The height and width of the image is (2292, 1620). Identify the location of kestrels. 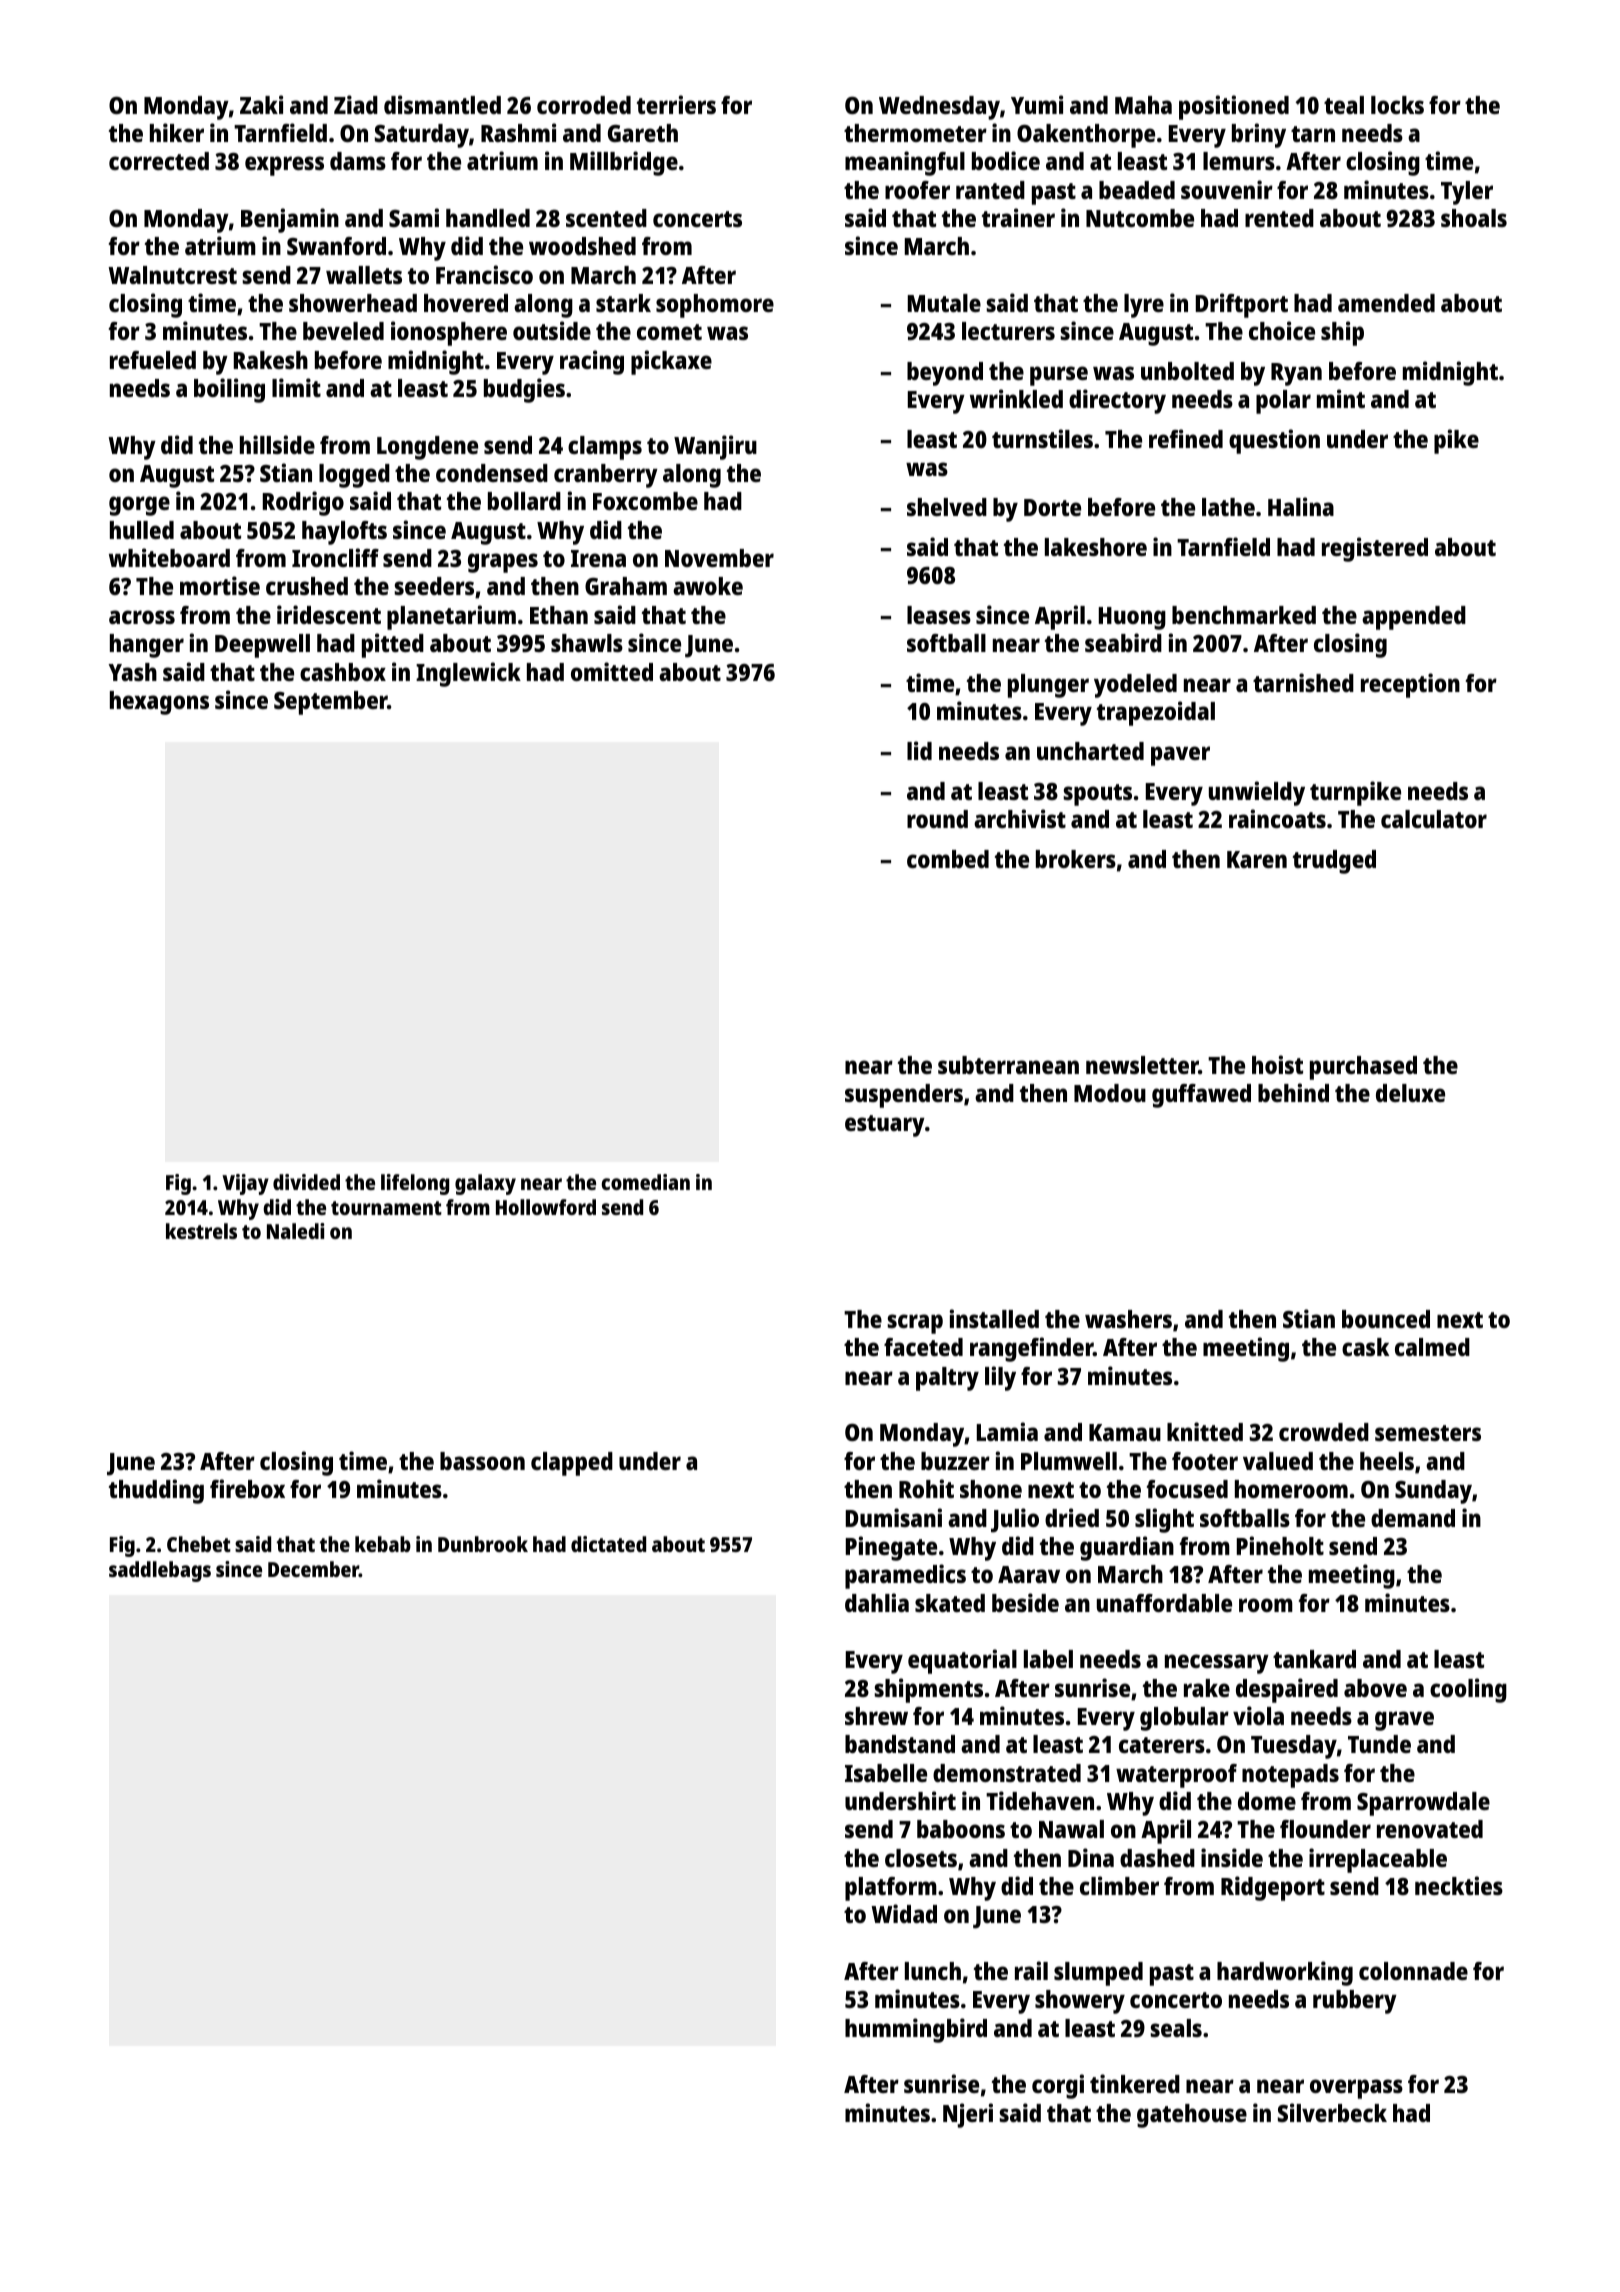
(201, 1231).
